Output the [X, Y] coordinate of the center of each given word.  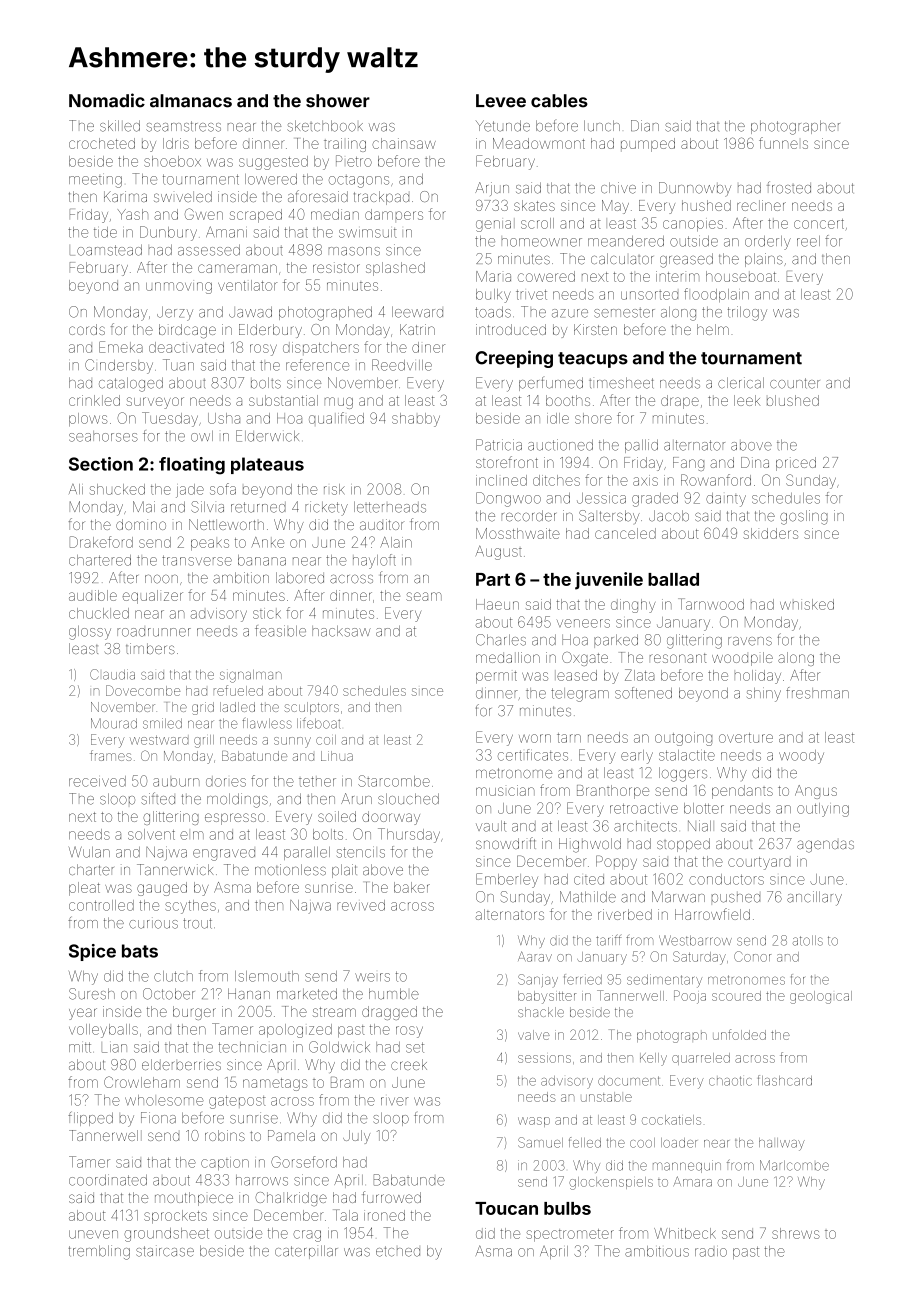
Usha [224, 418]
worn [535, 738]
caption [225, 1164]
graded [655, 500]
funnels [783, 143]
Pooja [690, 997]
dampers [394, 214]
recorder [529, 516]
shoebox [172, 161]
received [97, 781]
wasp [534, 1122]
